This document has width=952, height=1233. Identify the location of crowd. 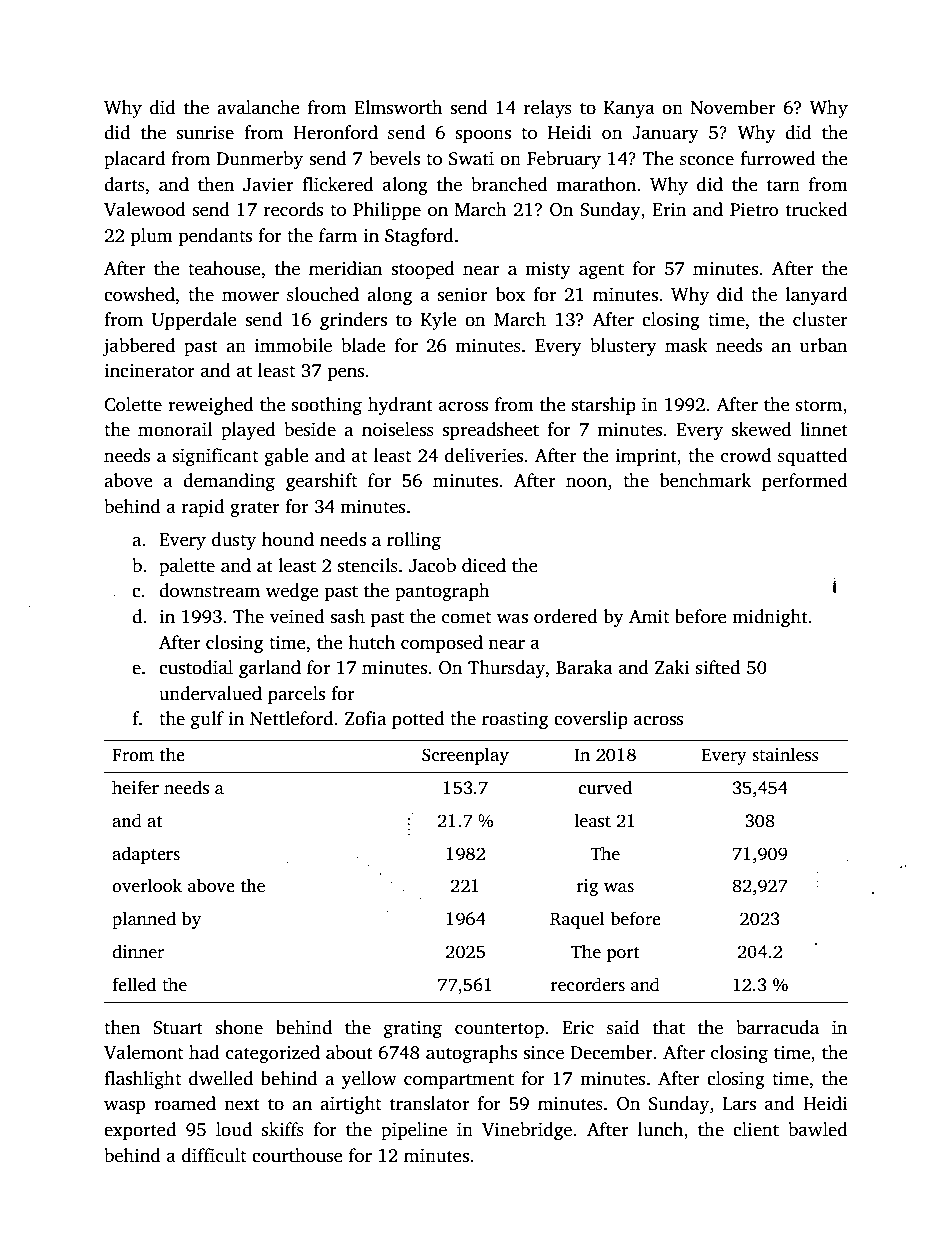
(746, 455).
